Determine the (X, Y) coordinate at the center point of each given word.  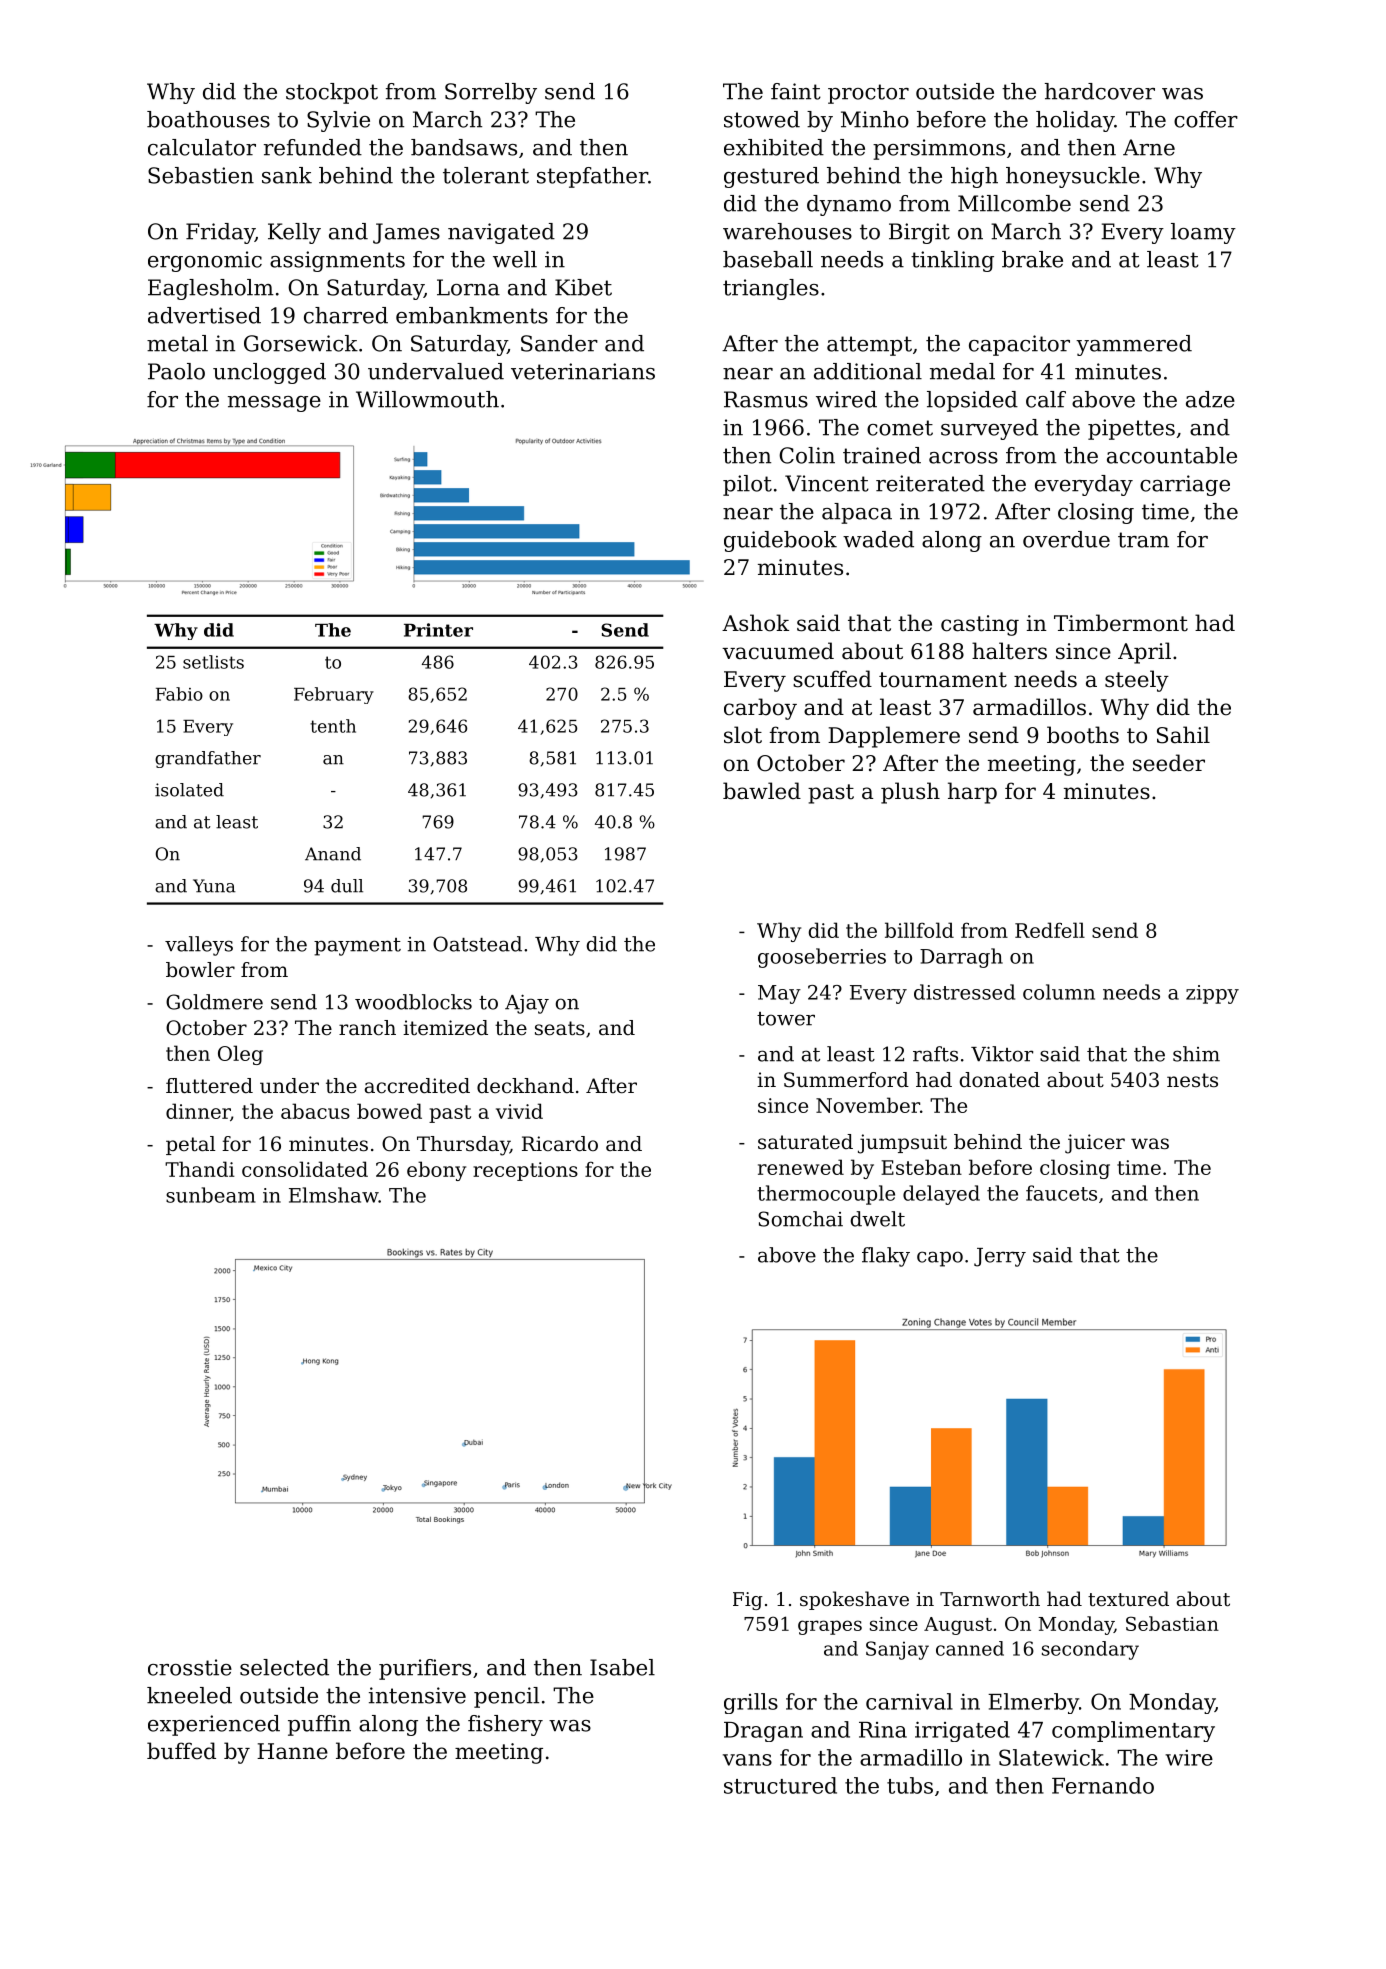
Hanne (292, 1751)
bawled (762, 791)
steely (1137, 681)
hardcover (1100, 91)
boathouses (208, 119)
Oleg (240, 1055)
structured (780, 1785)
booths (1083, 735)
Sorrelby (491, 93)
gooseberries (822, 958)
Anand (333, 854)
